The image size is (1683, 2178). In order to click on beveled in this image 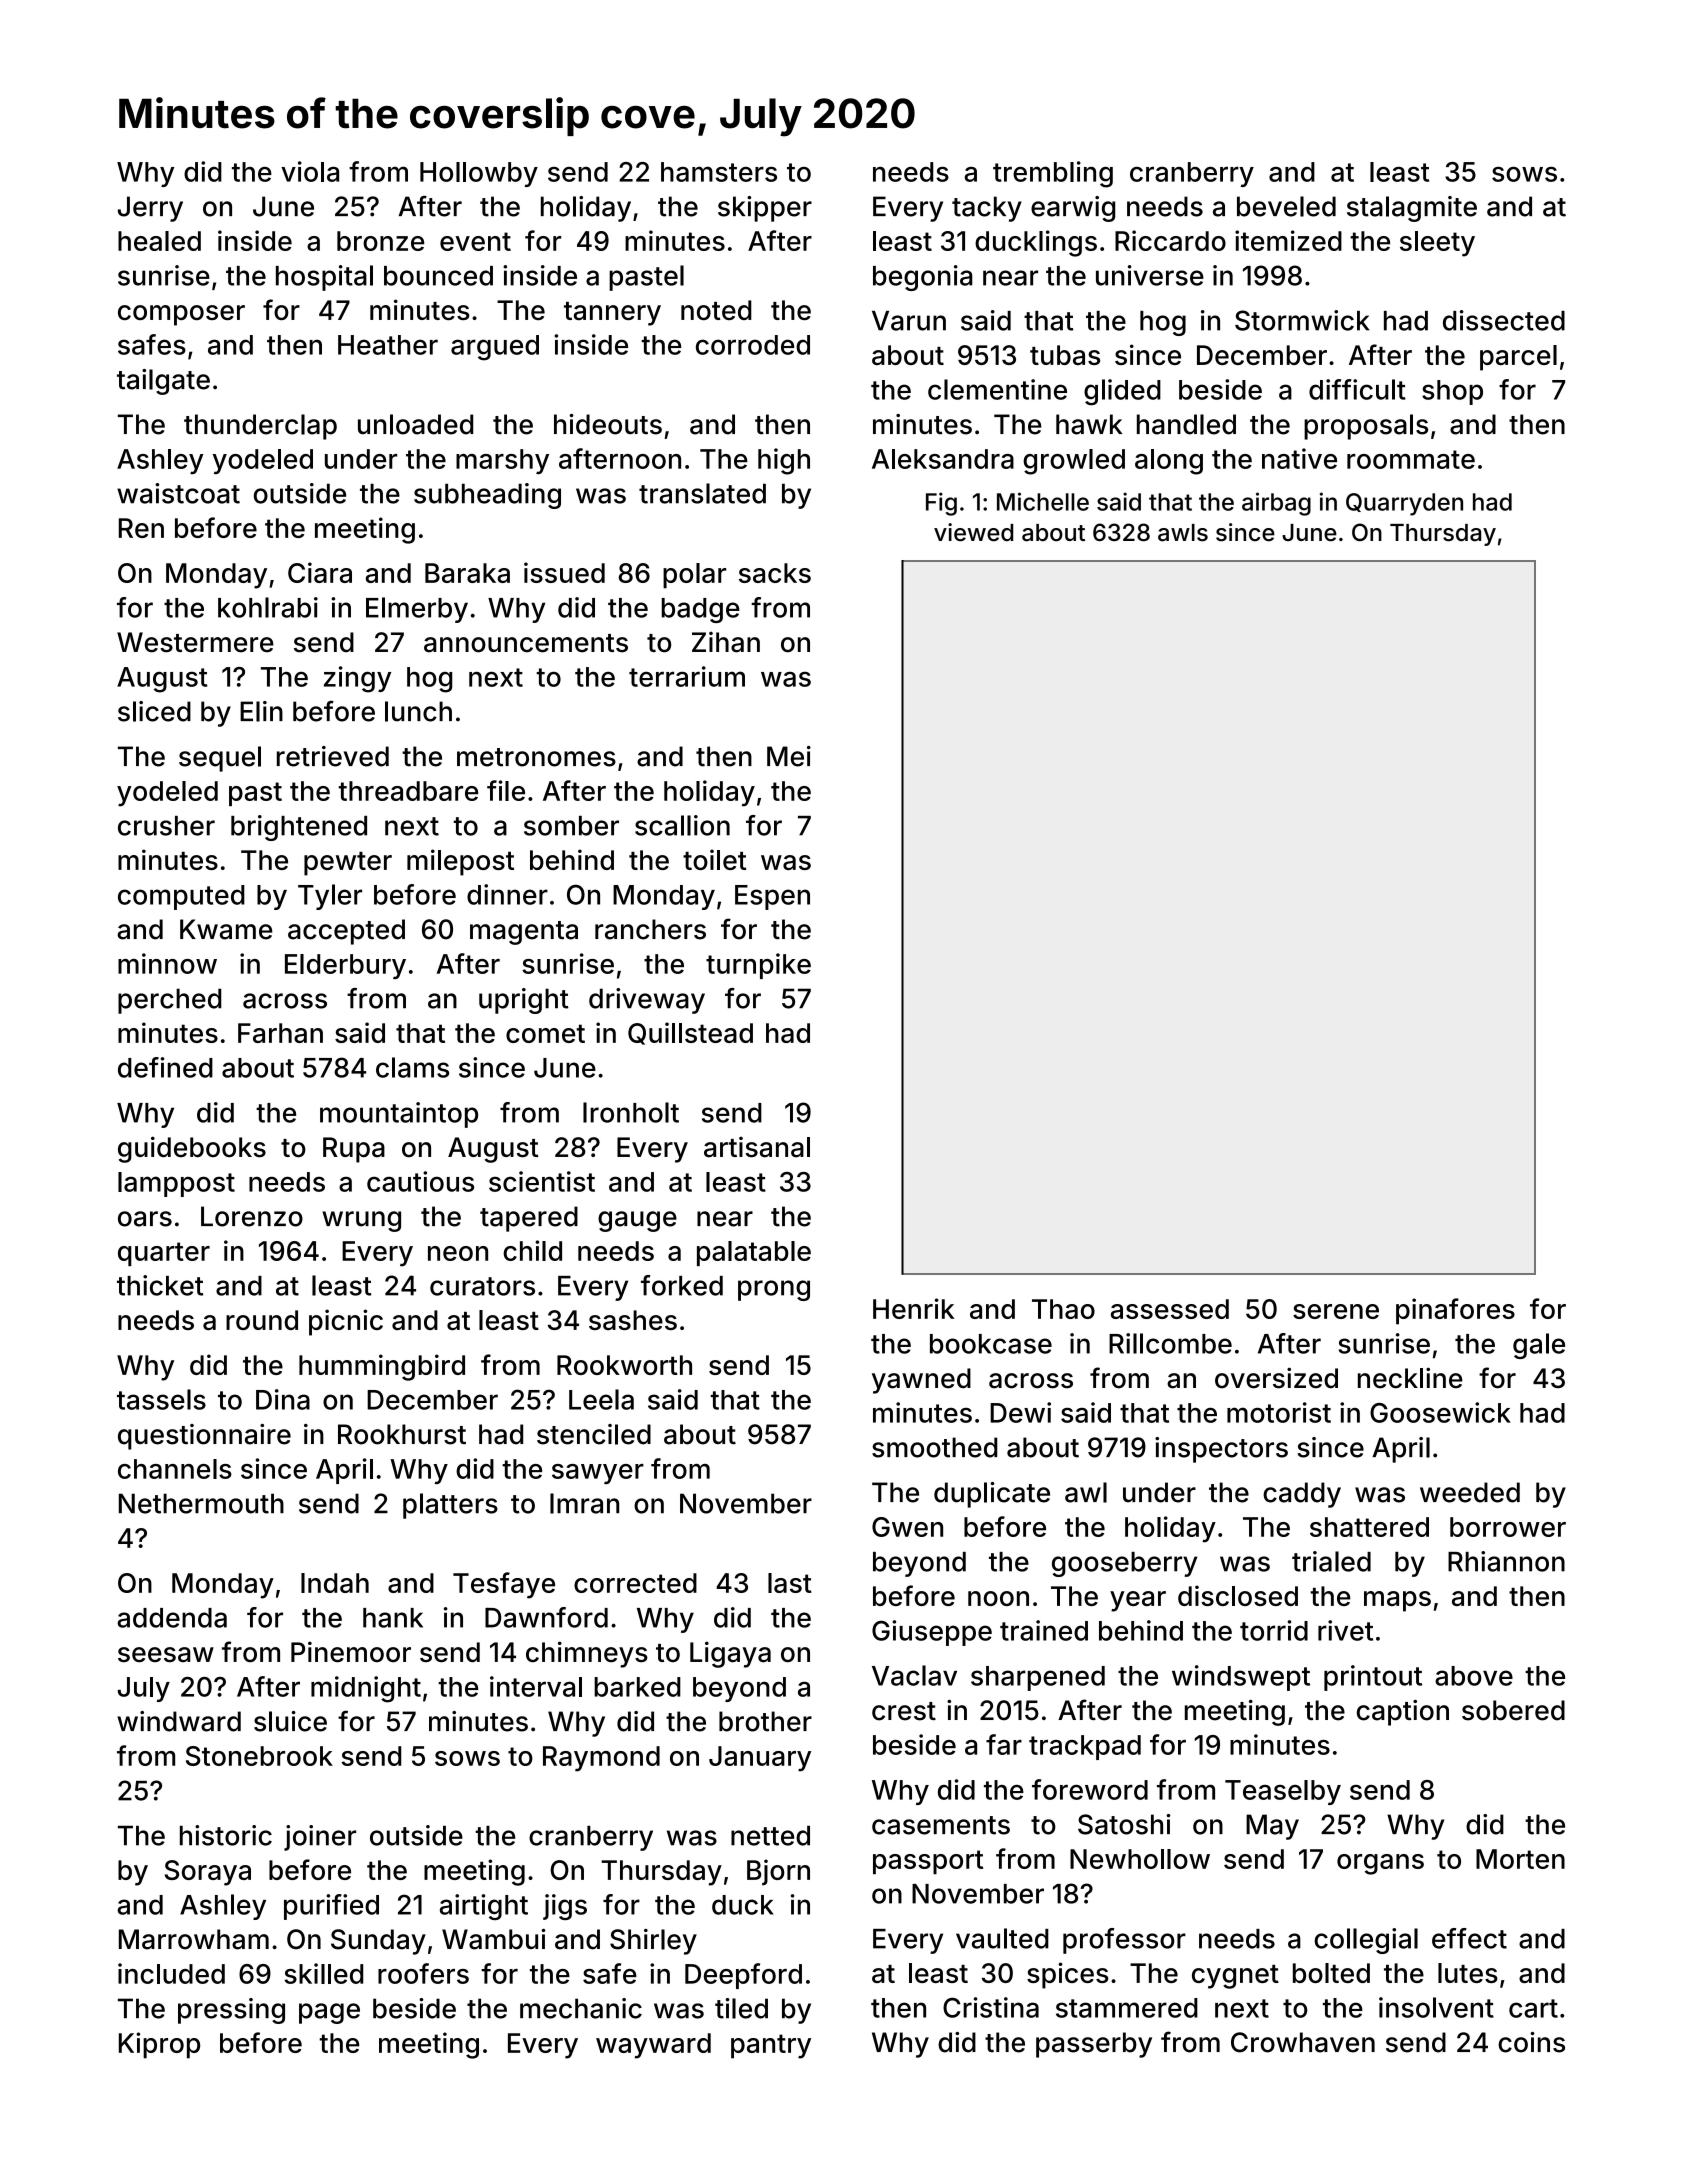, I will do `click(1286, 206)`.
